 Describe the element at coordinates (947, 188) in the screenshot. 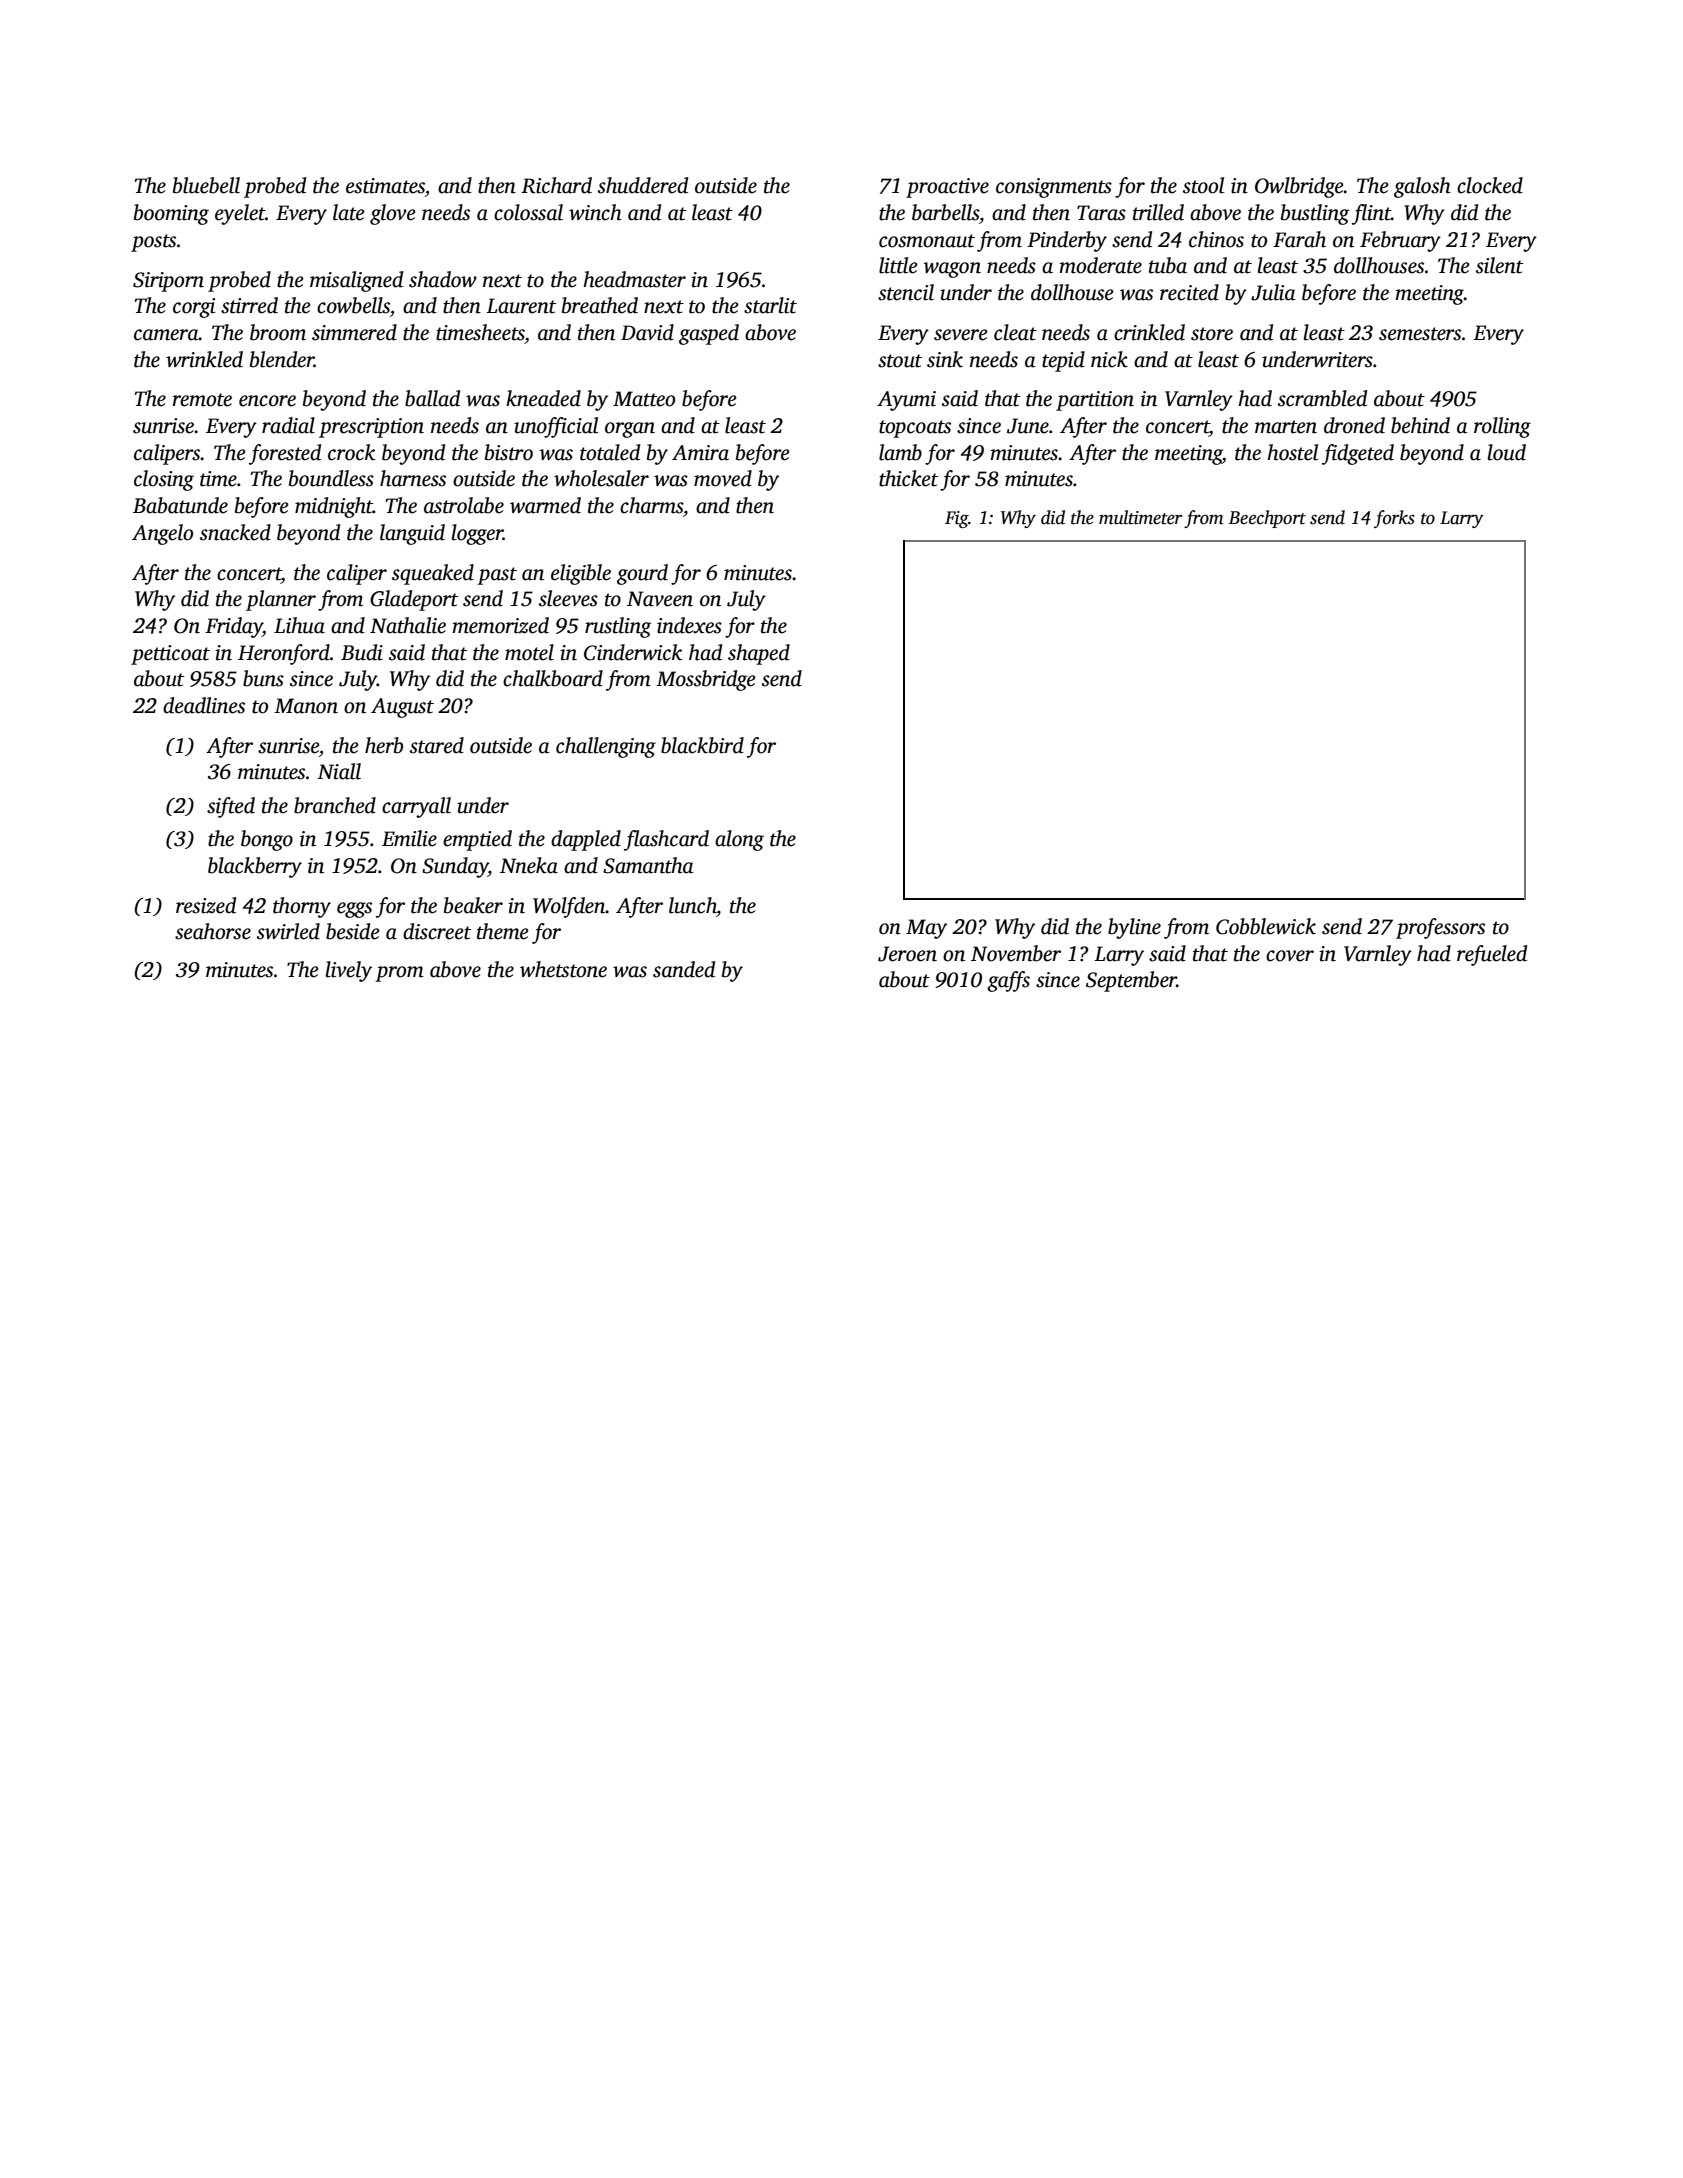

I see `proactive` at that location.
